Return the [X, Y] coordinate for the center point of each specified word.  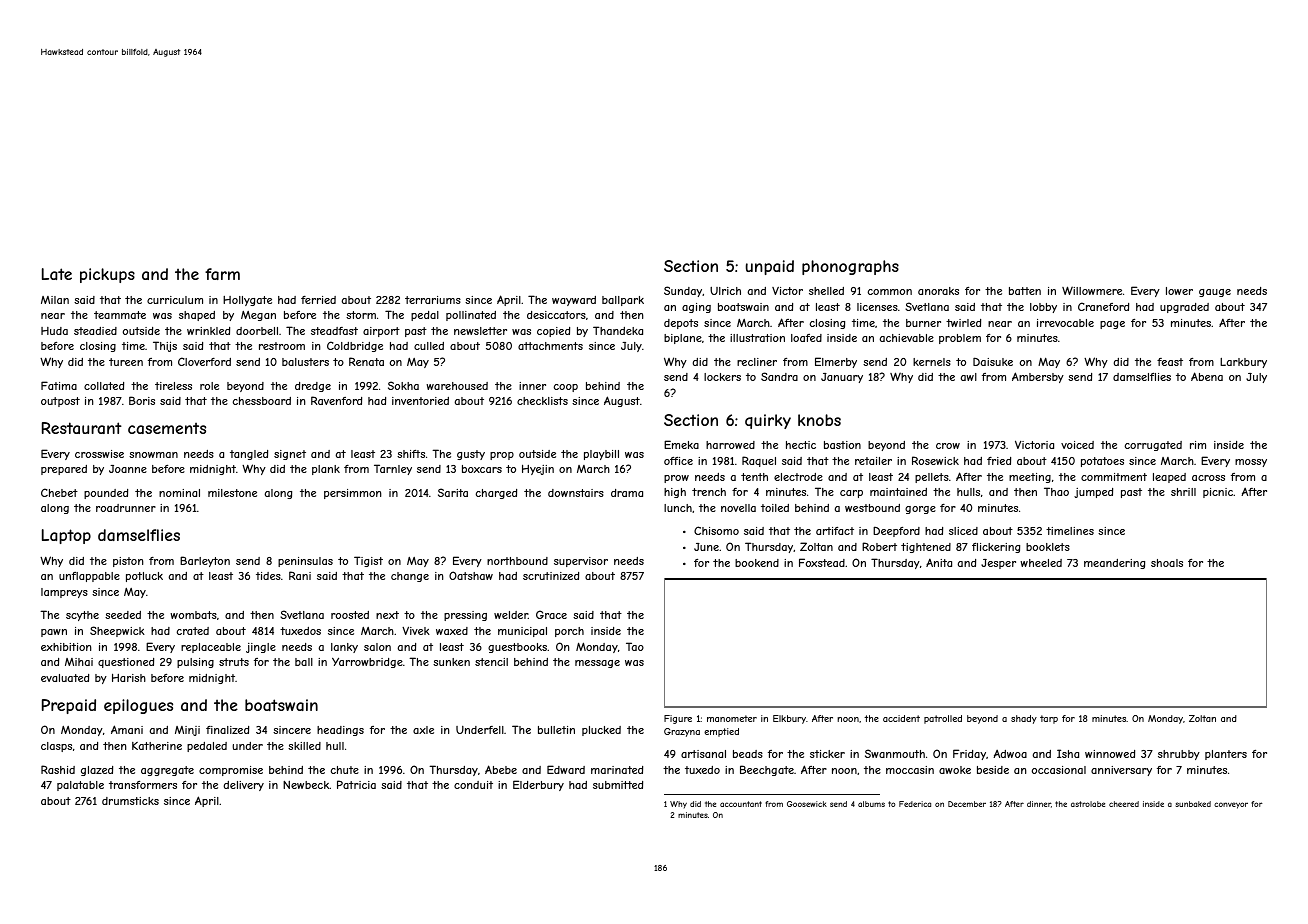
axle [423, 730]
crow [948, 446]
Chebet [59, 492]
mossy [1251, 463]
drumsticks [130, 801]
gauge [1215, 293]
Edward [566, 769]
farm [222, 274]
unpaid [770, 267]
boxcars [482, 469]
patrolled [943, 719]
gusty [471, 455]
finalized [227, 730]
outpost [60, 402]
